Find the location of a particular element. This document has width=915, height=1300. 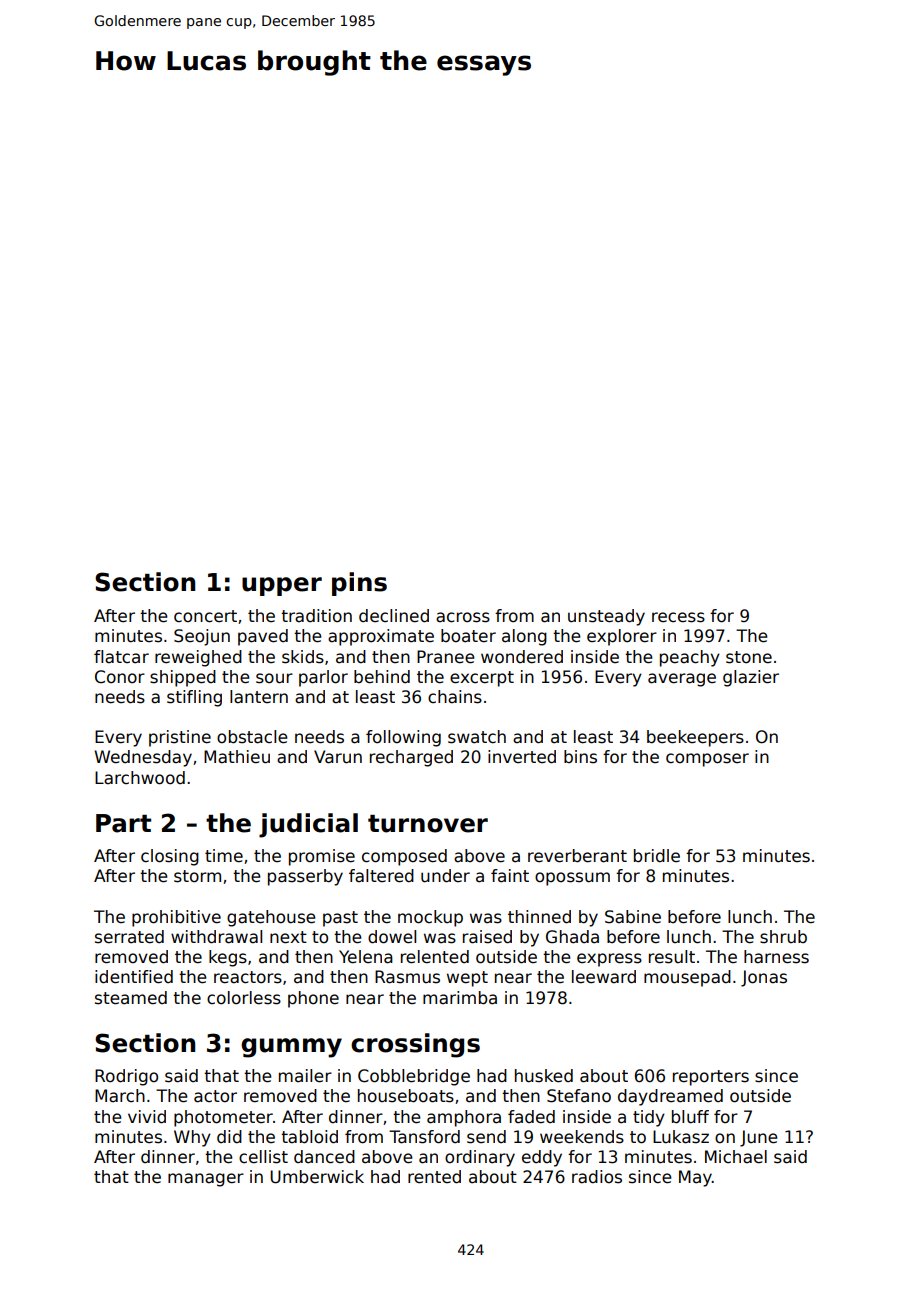

prohibitive is located at coordinates (176, 918).
